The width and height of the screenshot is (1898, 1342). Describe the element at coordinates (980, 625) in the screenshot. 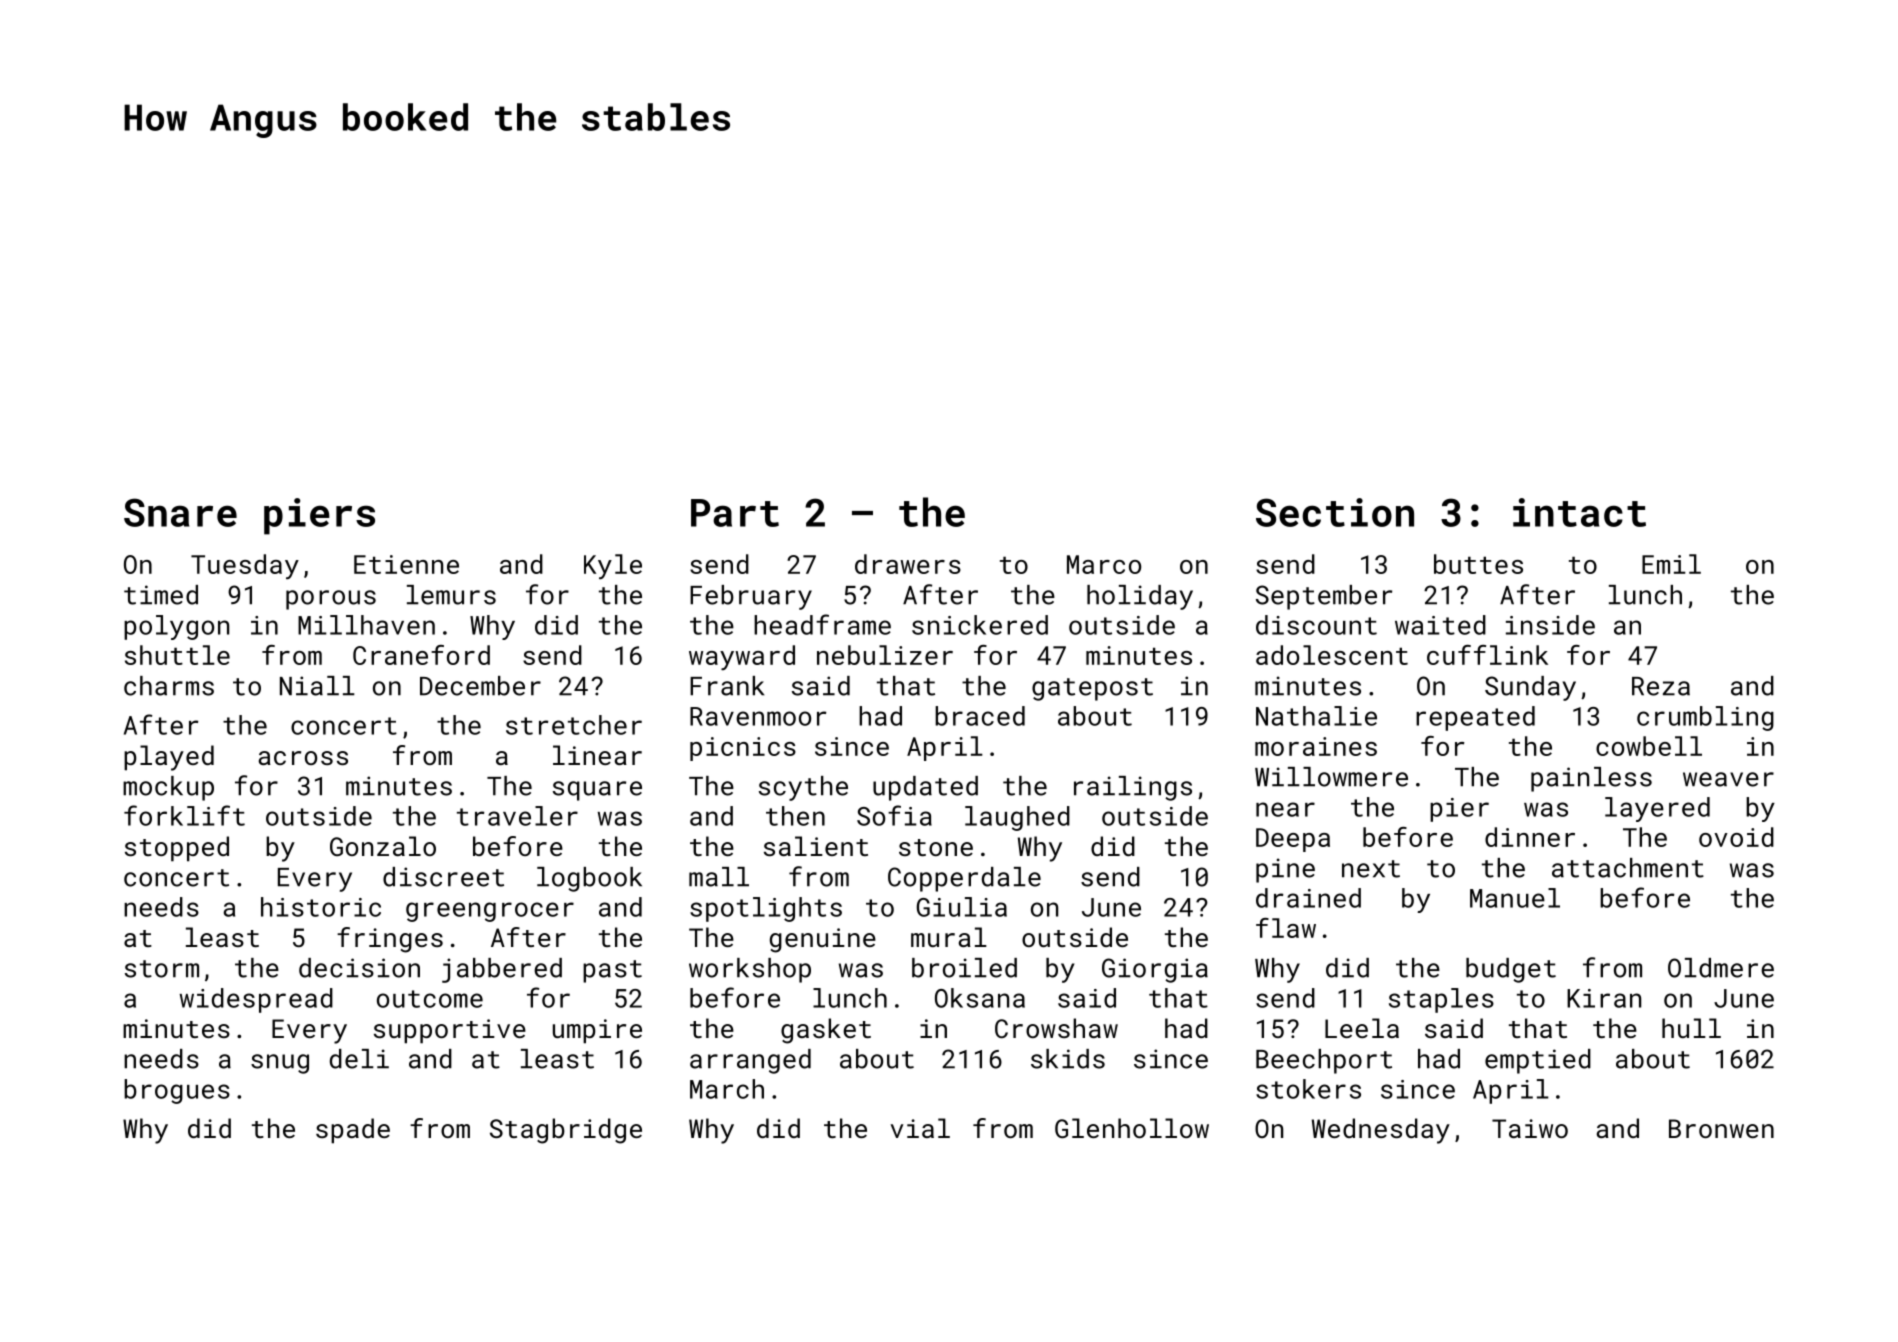

I see `snickered` at that location.
